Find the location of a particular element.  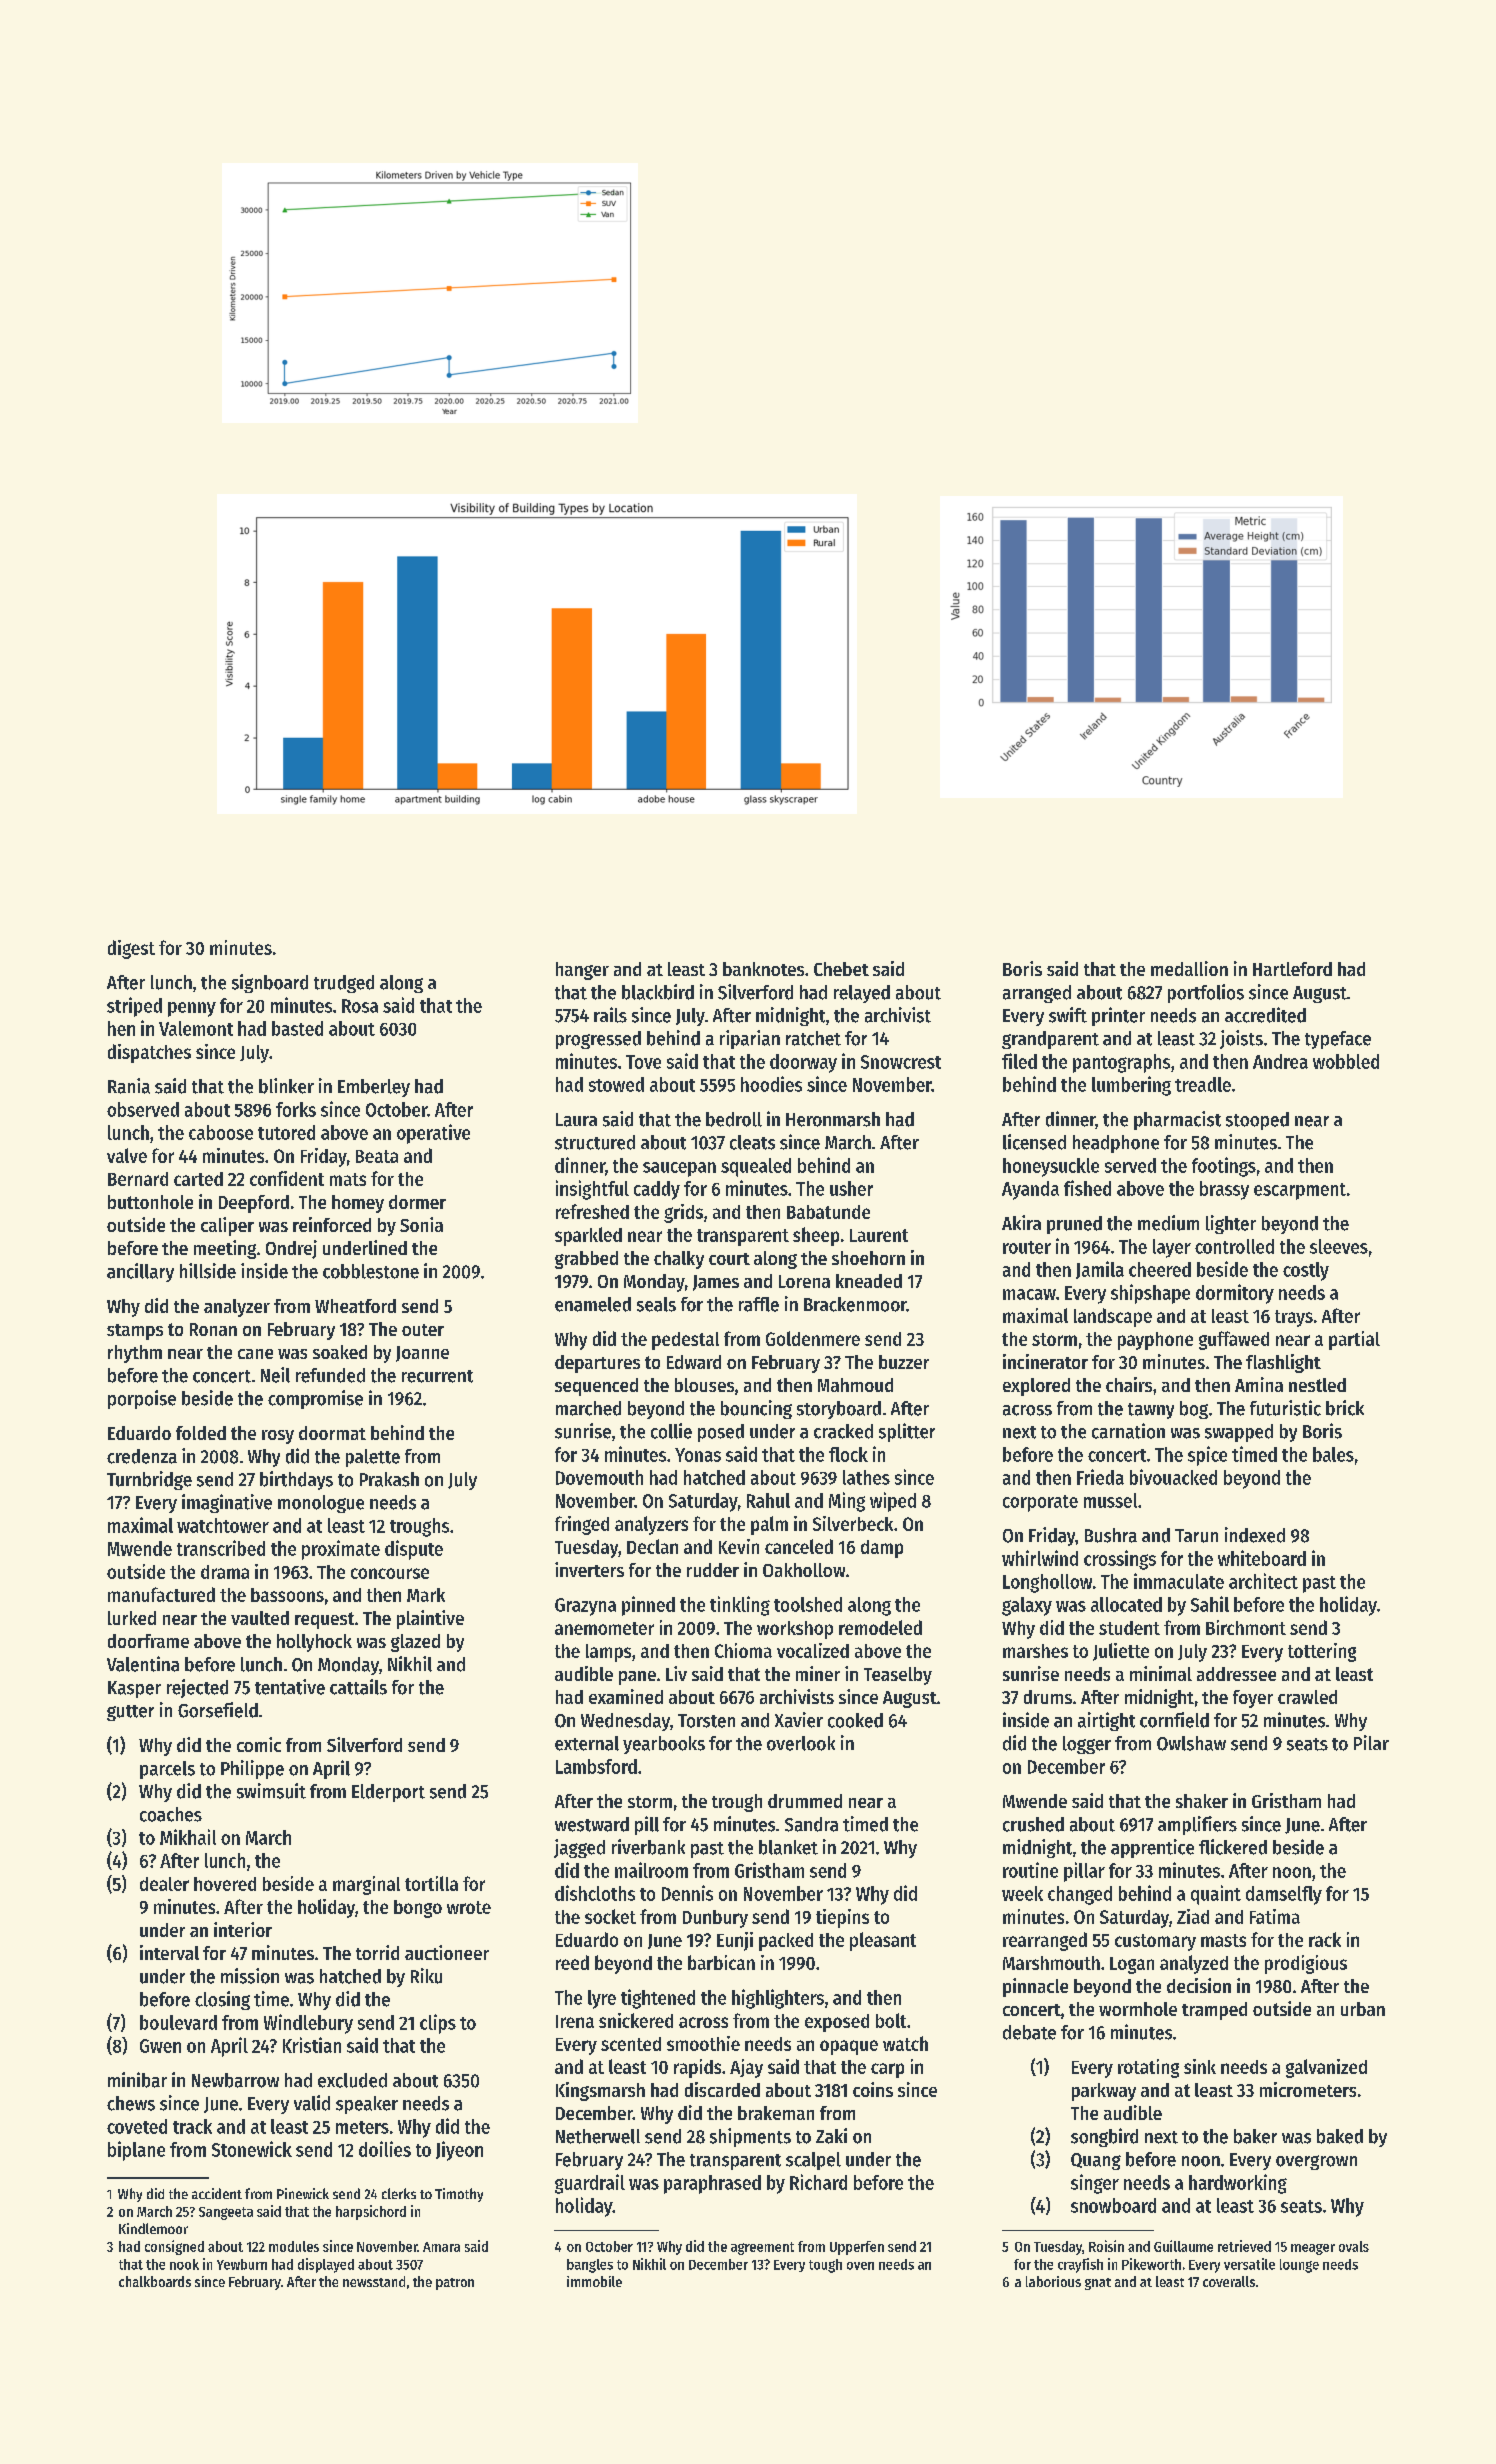

bouncing is located at coordinates (756, 1409).
